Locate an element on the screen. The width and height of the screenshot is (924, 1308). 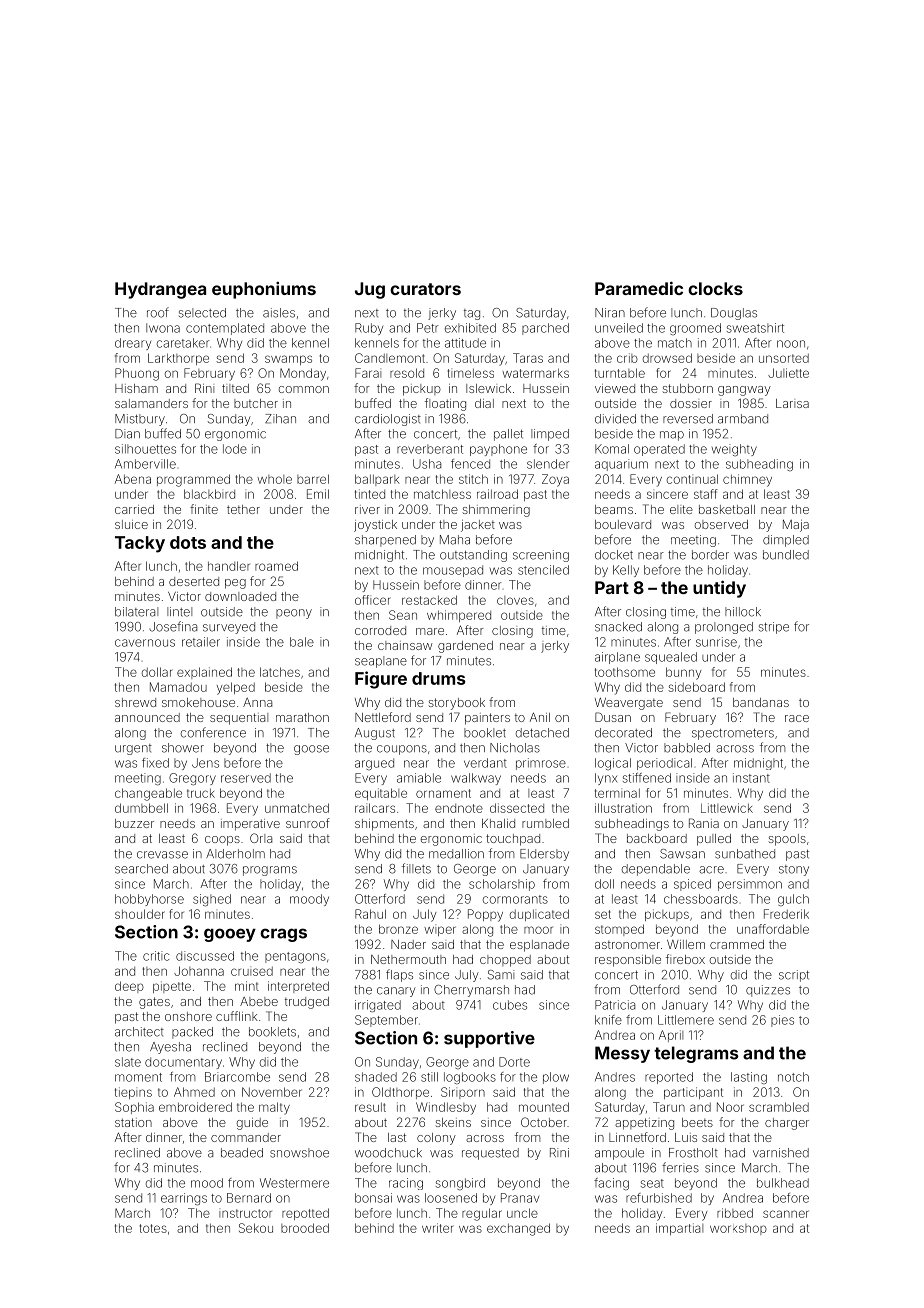
babbled is located at coordinates (687, 748).
